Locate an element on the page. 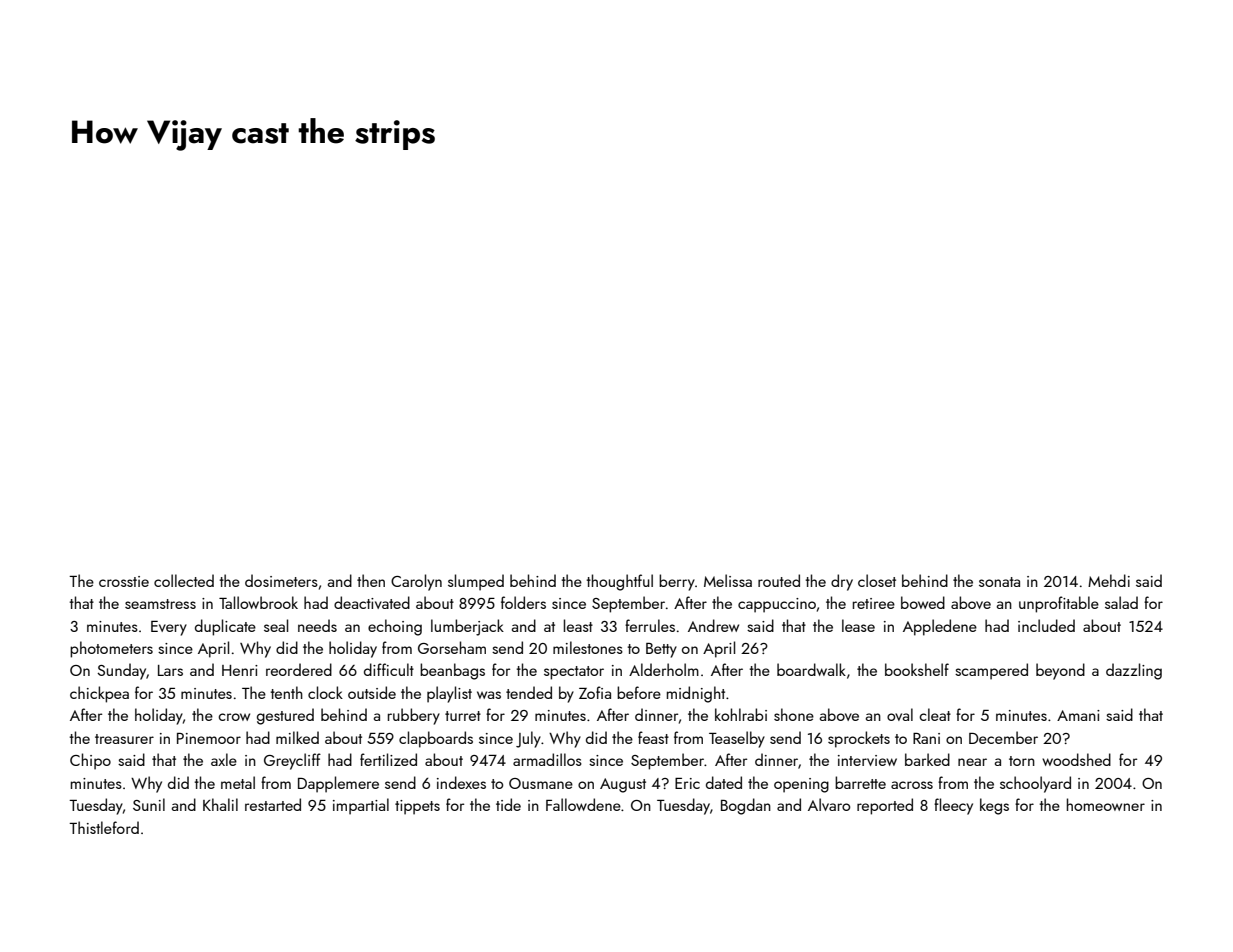 The image size is (1233, 952). Alderholm is located at coordinates (664, 669).
